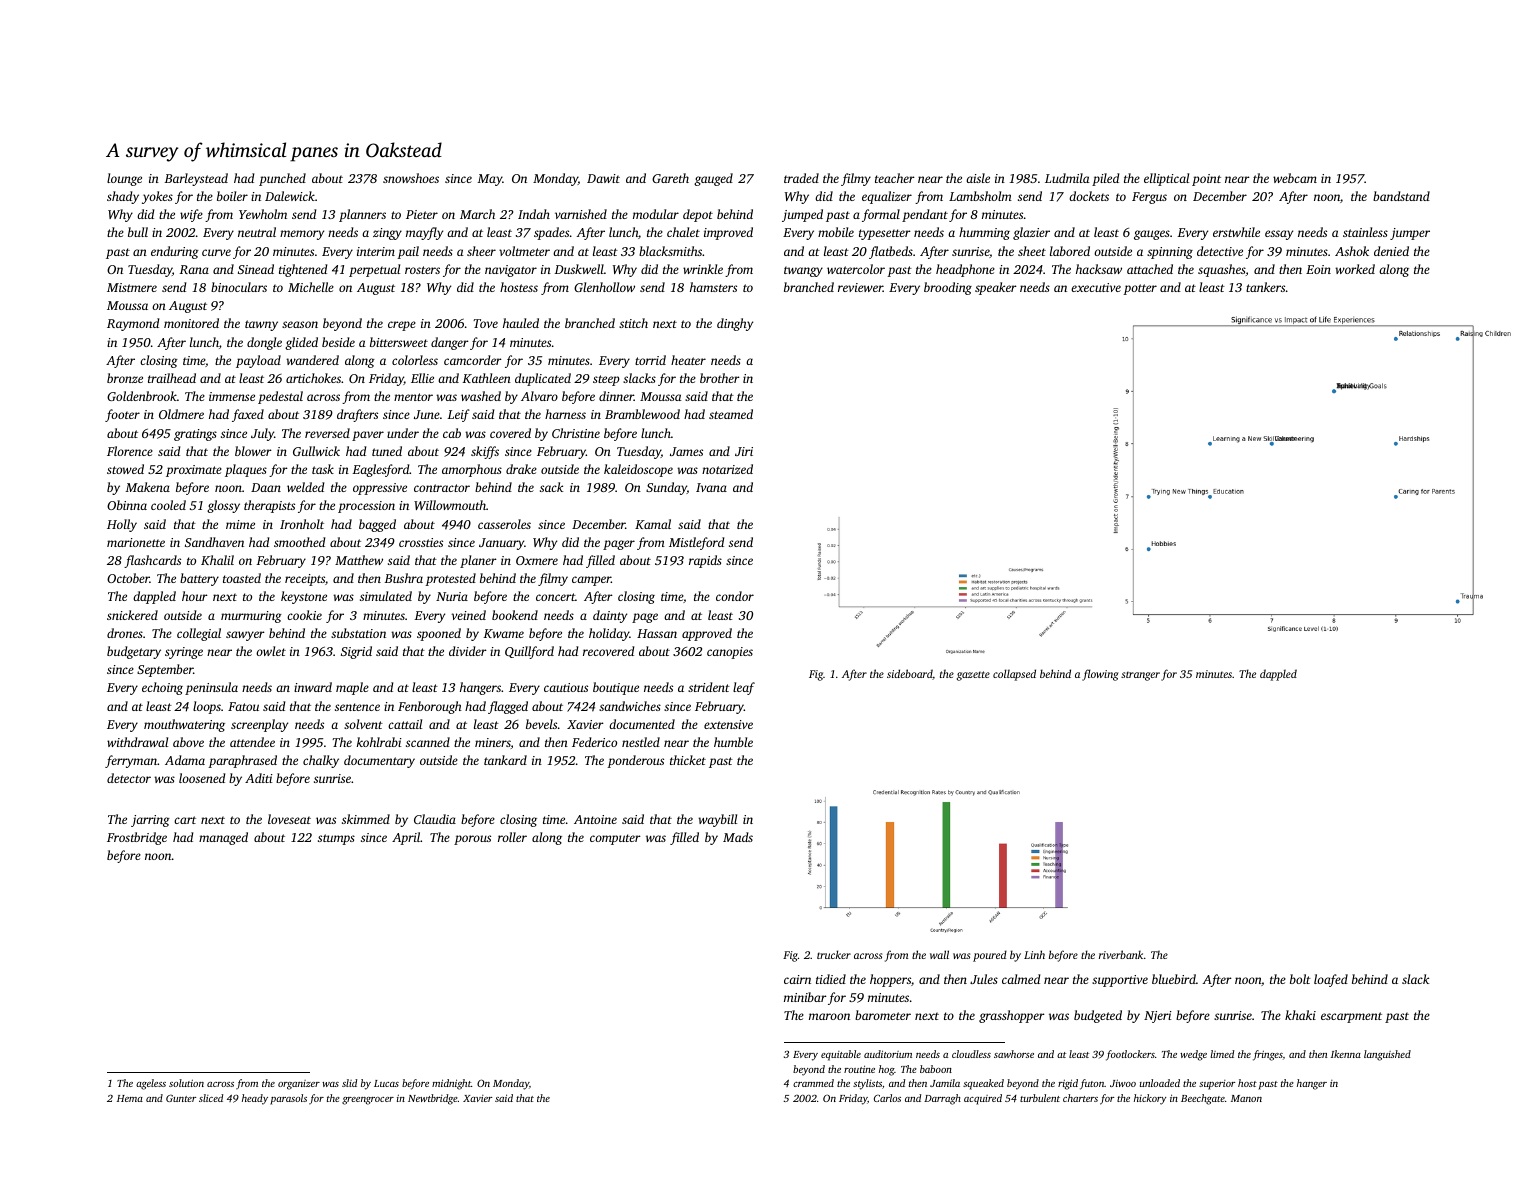 The height and width of the document is (1187, 1537). Describe the element at coordinates (411, 178) in the document. I see `snowshoes` at that location.
